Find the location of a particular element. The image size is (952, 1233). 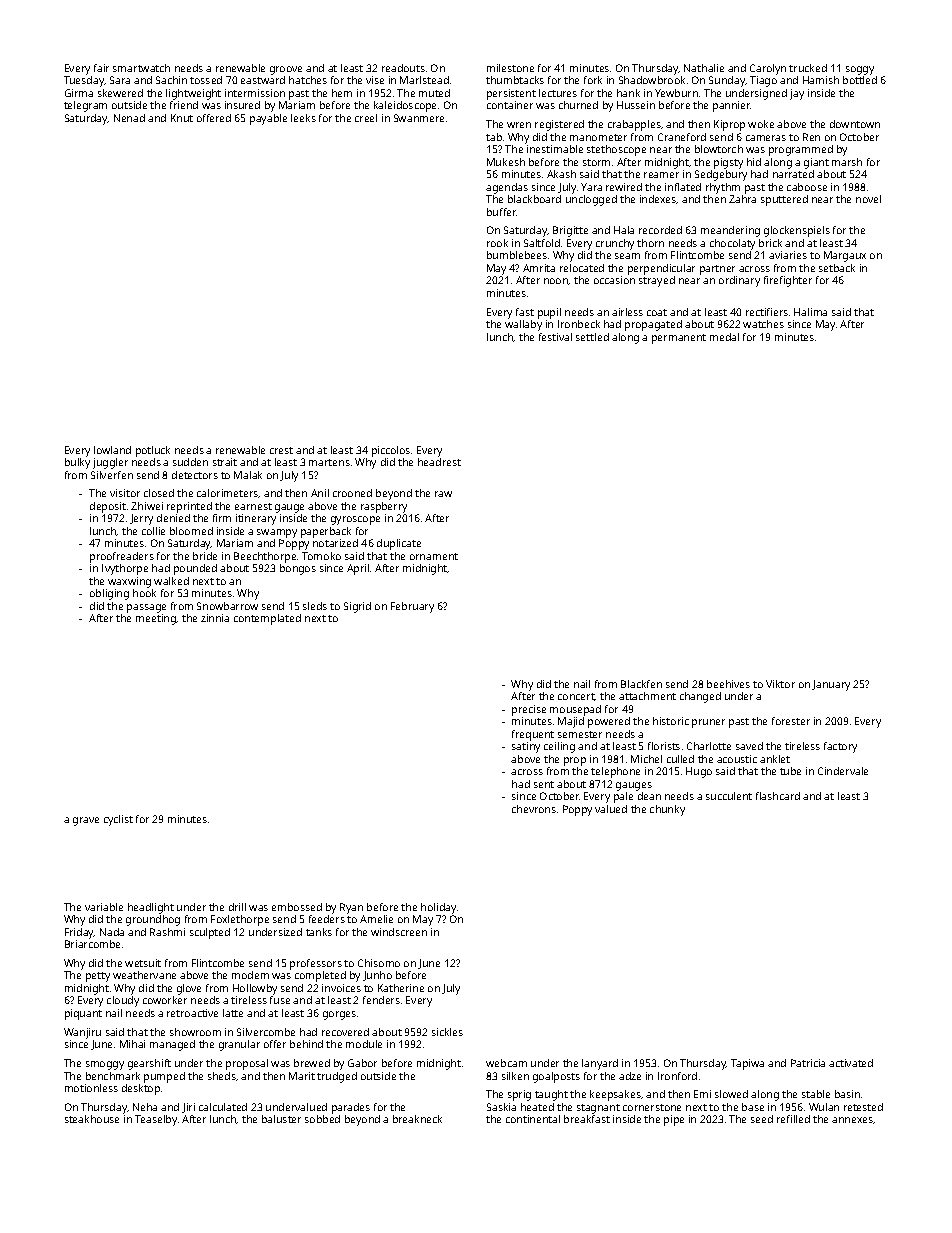

medal is located at coordinates (724, 337).
